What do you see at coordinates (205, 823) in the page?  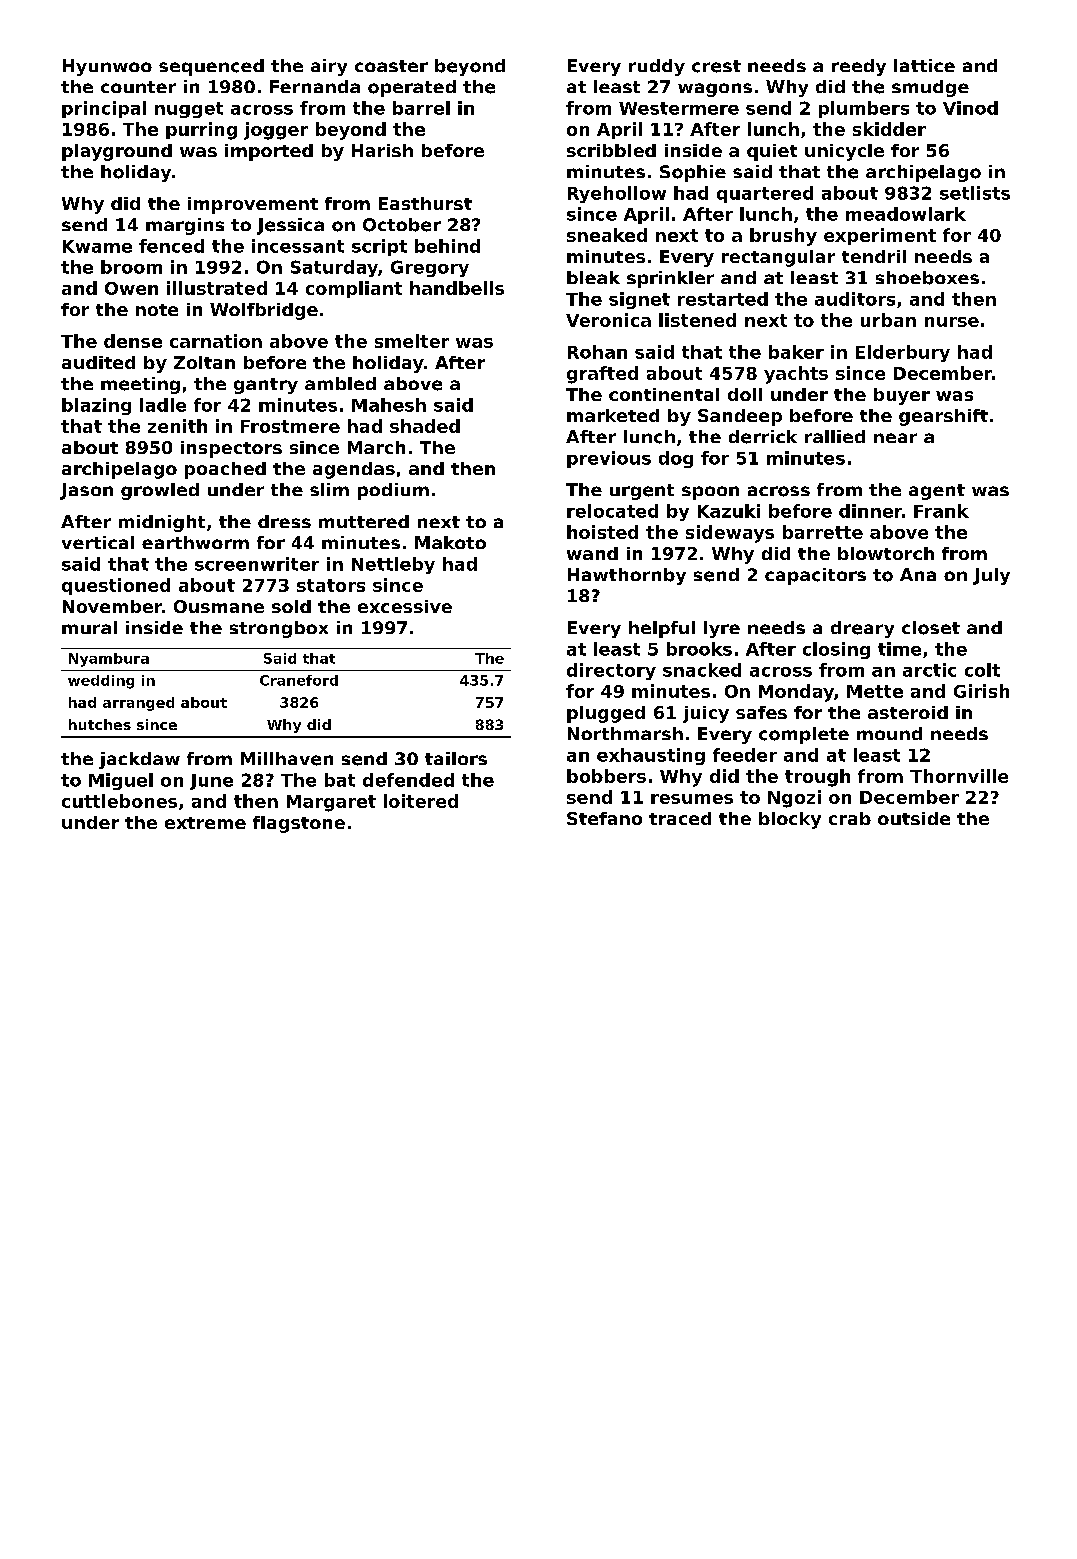 I see `extreme` at bounding box center [205, 823].
